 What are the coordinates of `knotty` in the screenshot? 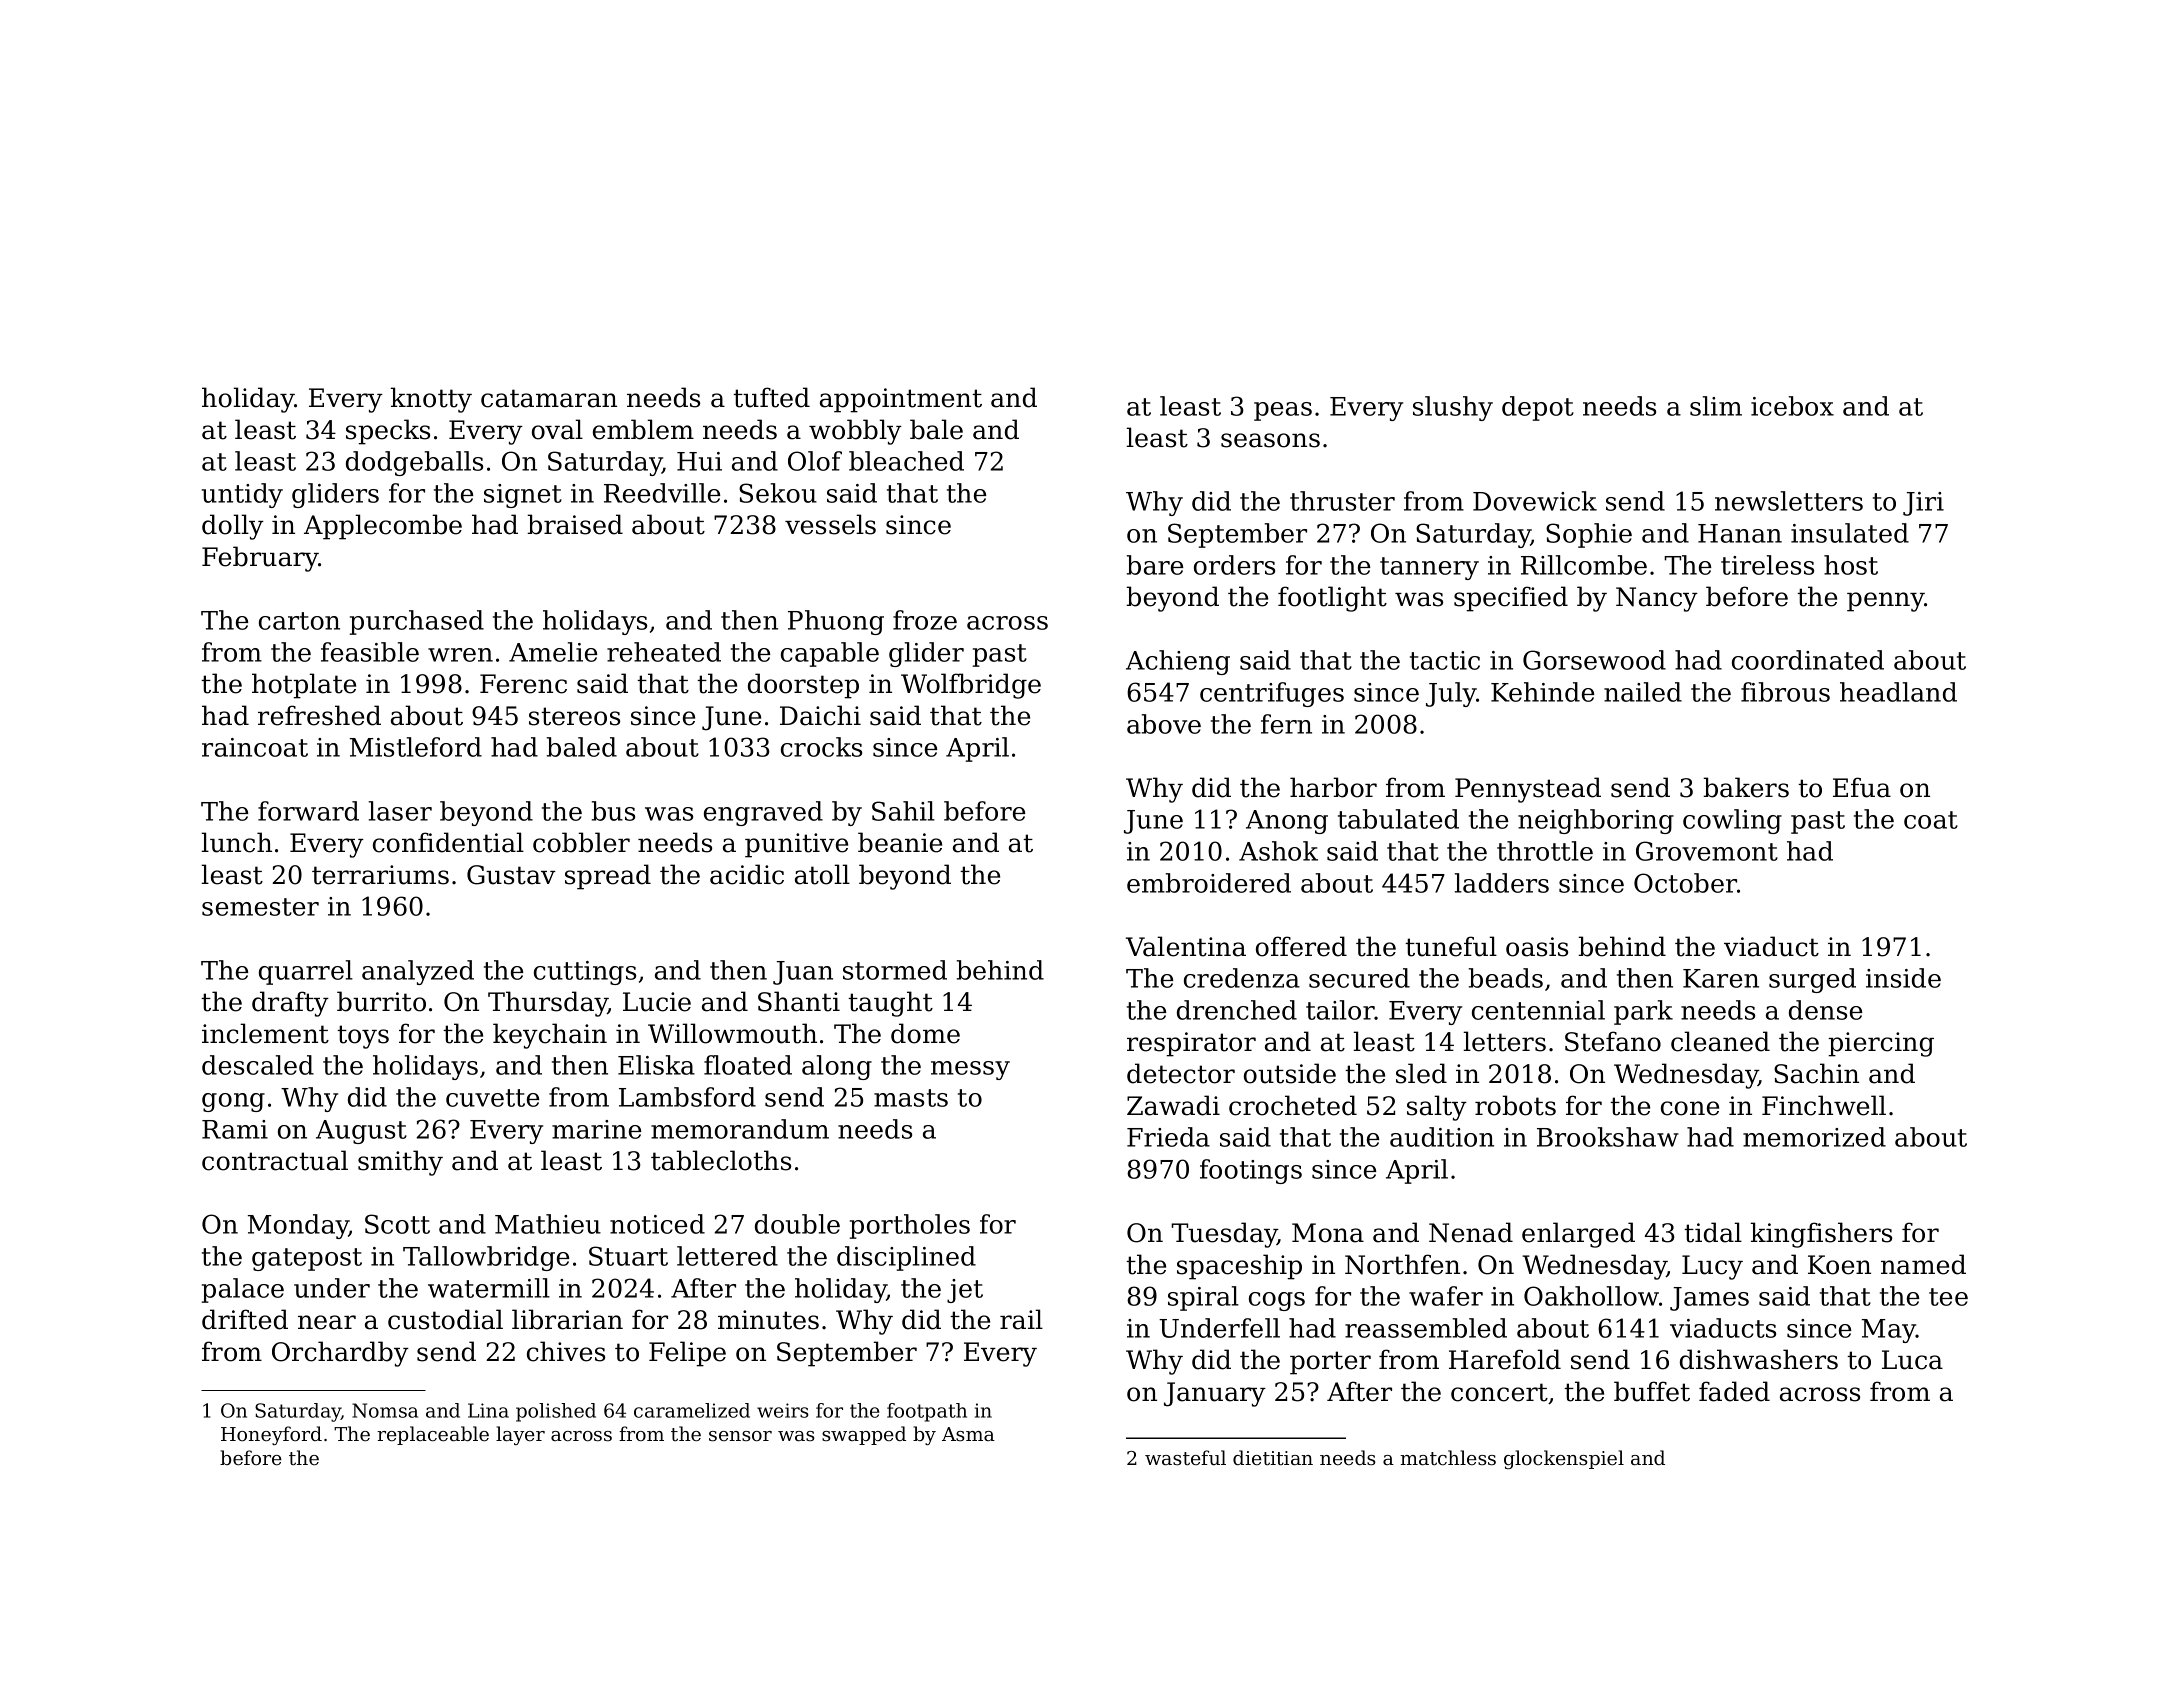 It's located at (431, 400).
